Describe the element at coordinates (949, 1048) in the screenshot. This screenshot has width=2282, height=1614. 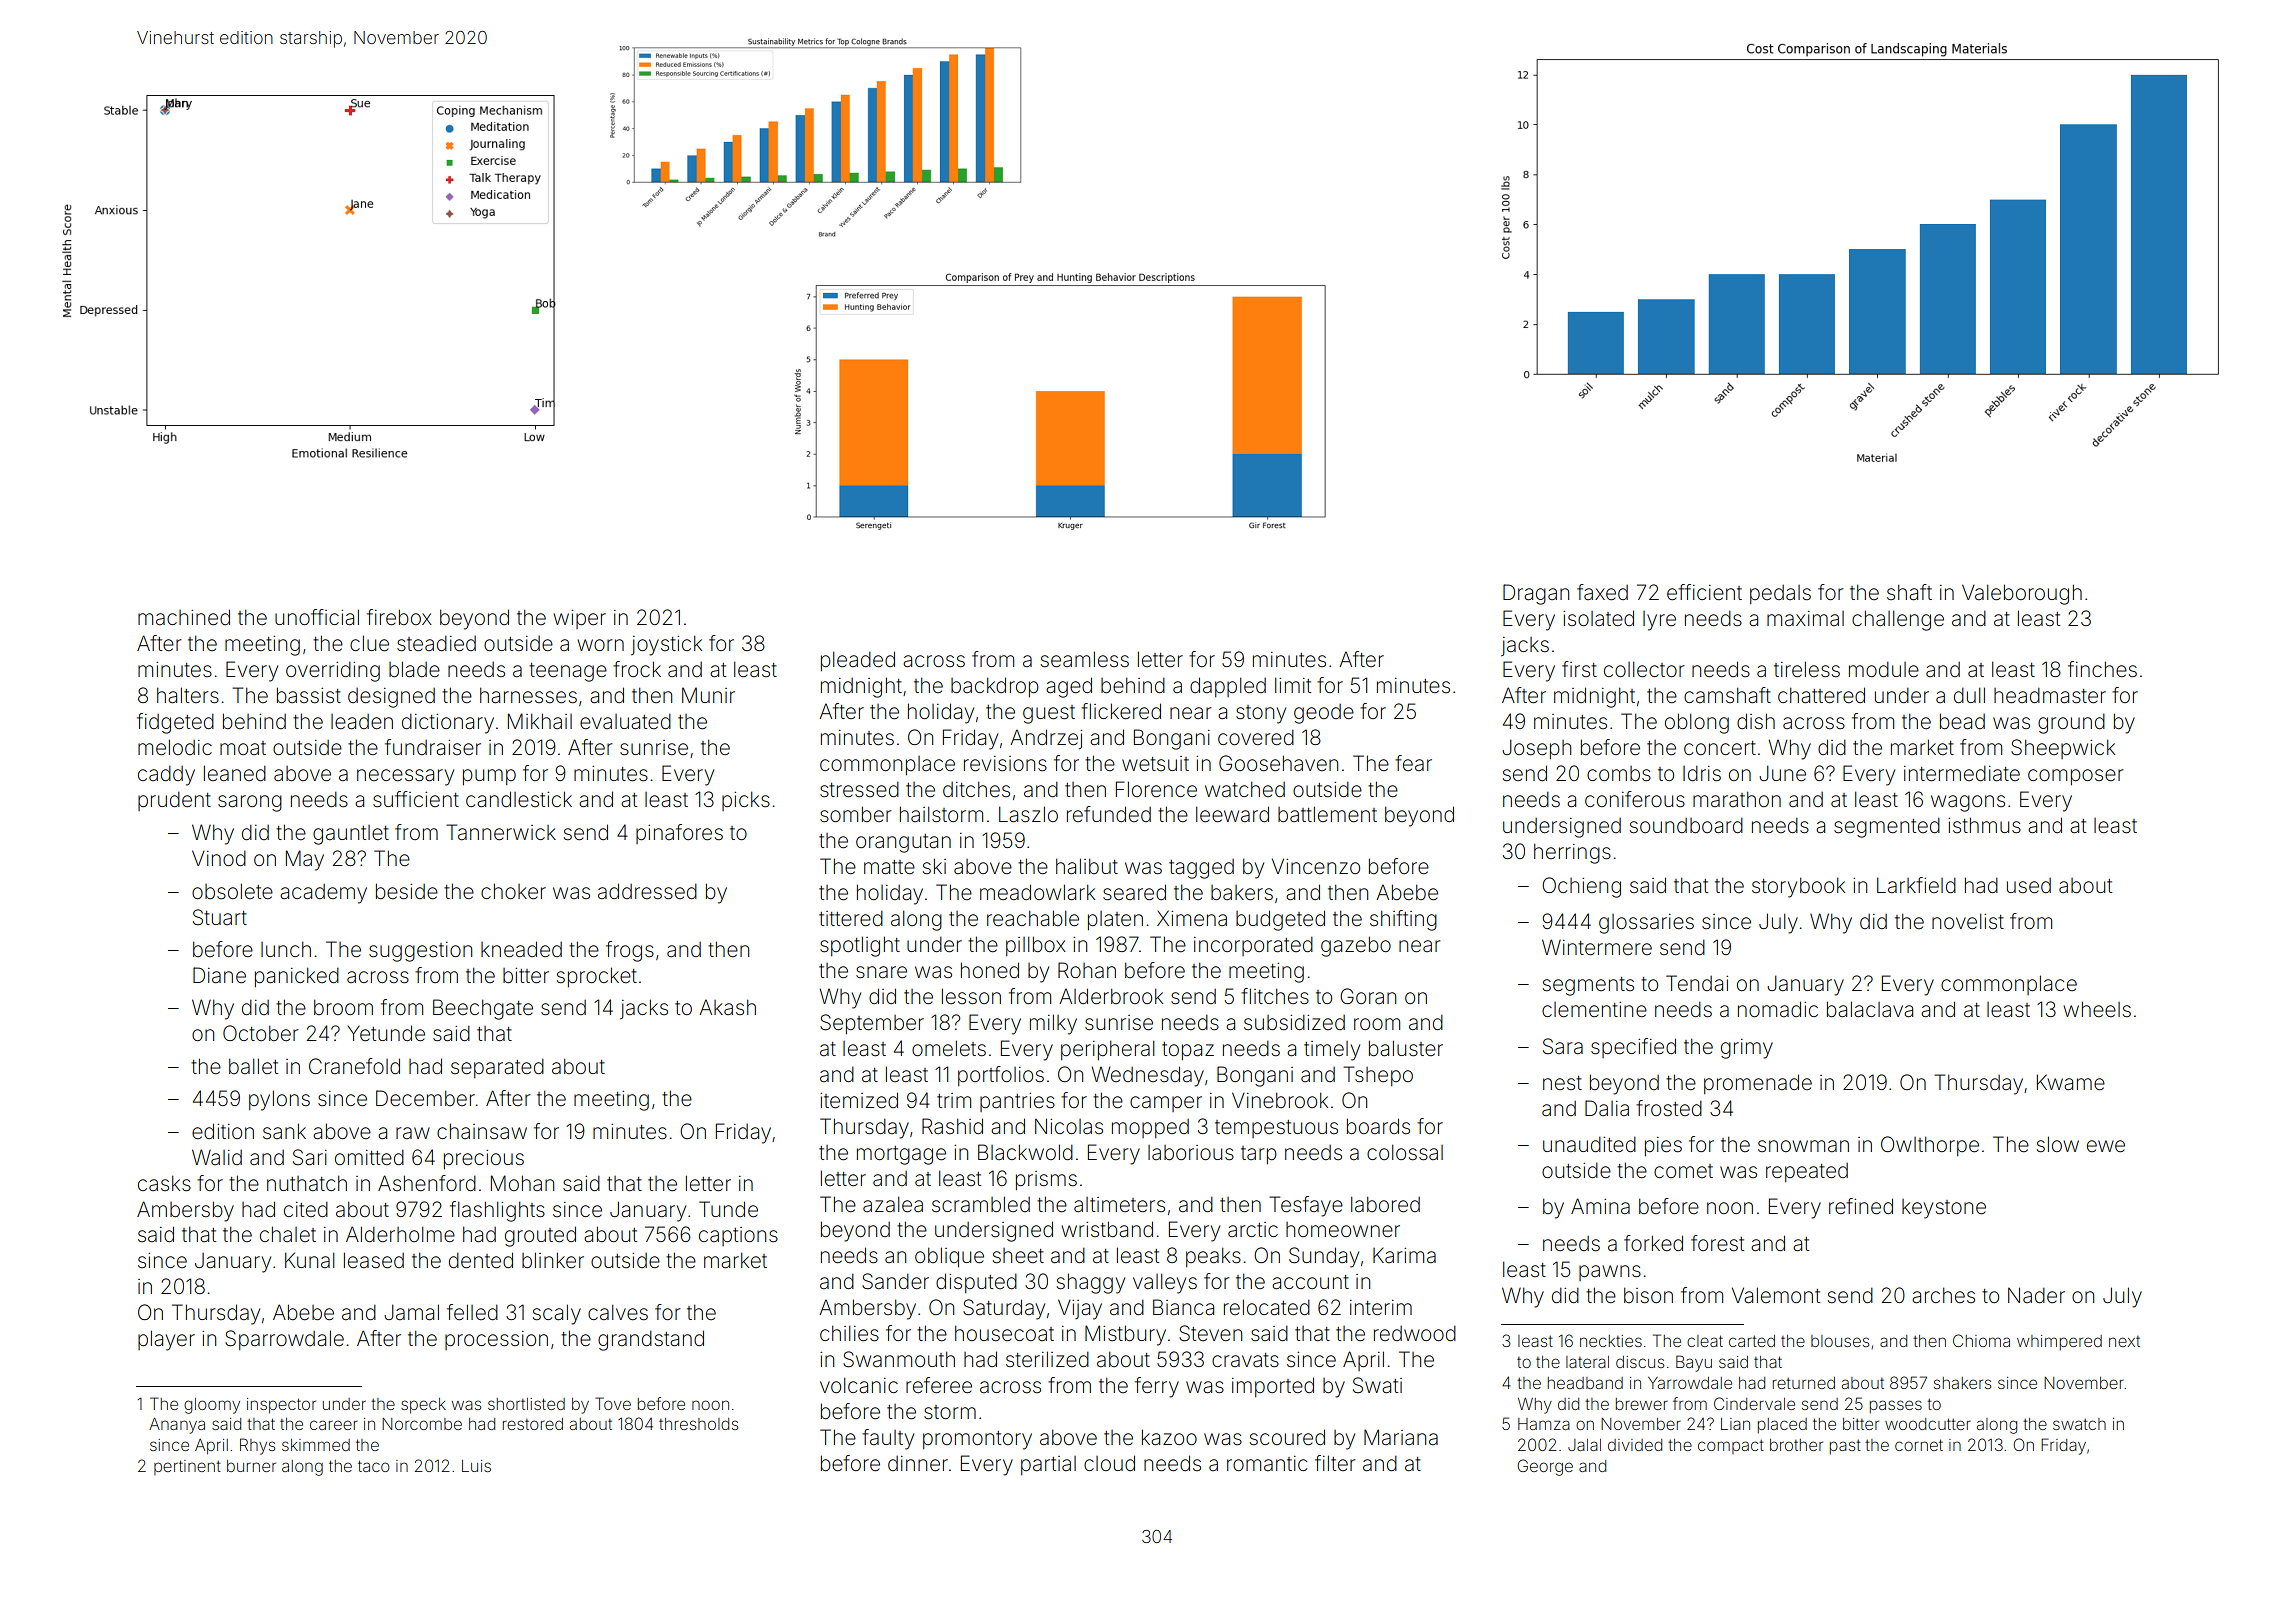
I see `omelets` at that location.
